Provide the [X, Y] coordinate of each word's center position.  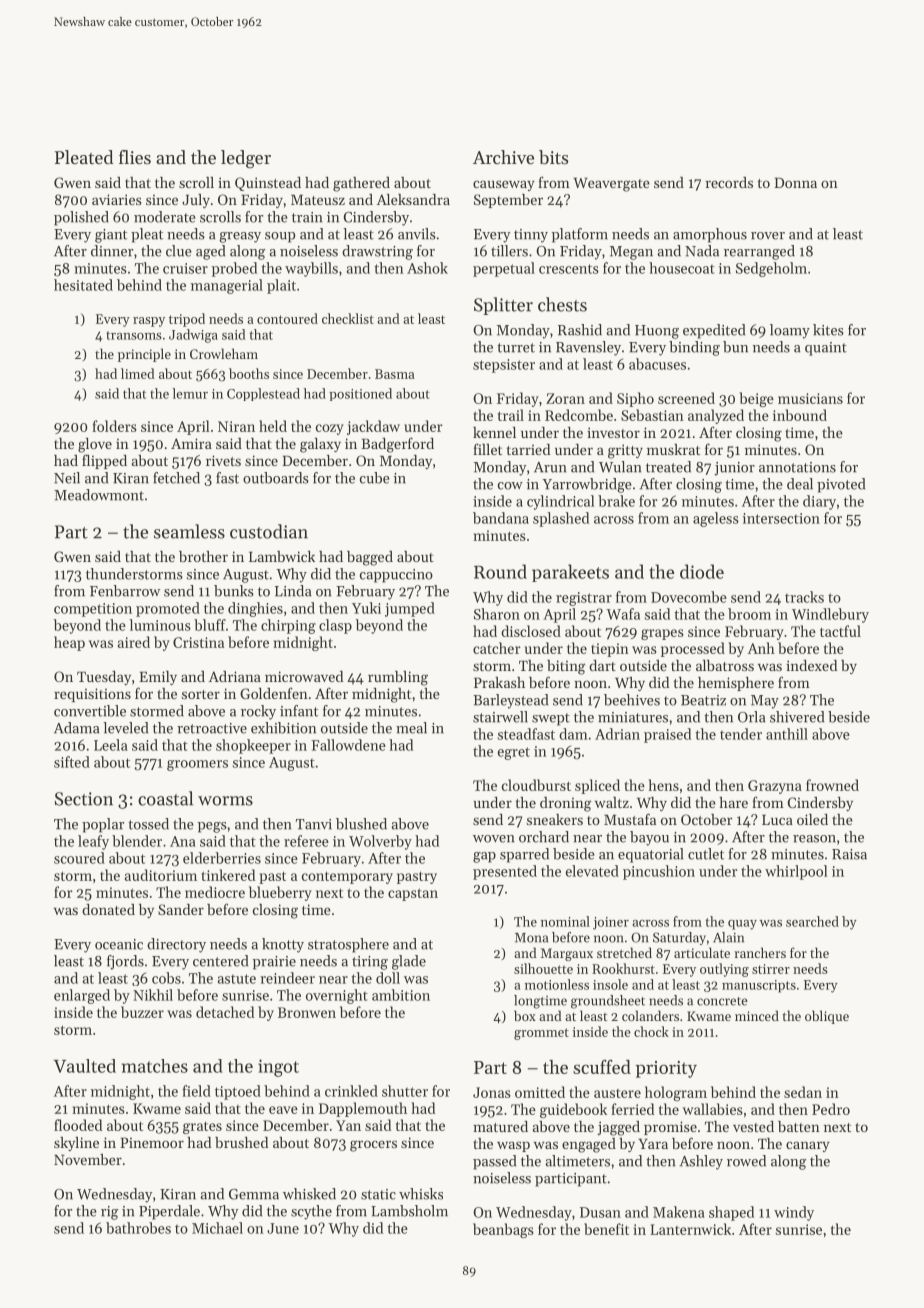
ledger [246, 159]
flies [135, 157]
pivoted [841, 485]
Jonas [492, 1092]
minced [757, 1015]
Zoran [565, 398]
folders [114, 426]
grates [202, 1127]
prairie [274, 963]
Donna [795, 183]
